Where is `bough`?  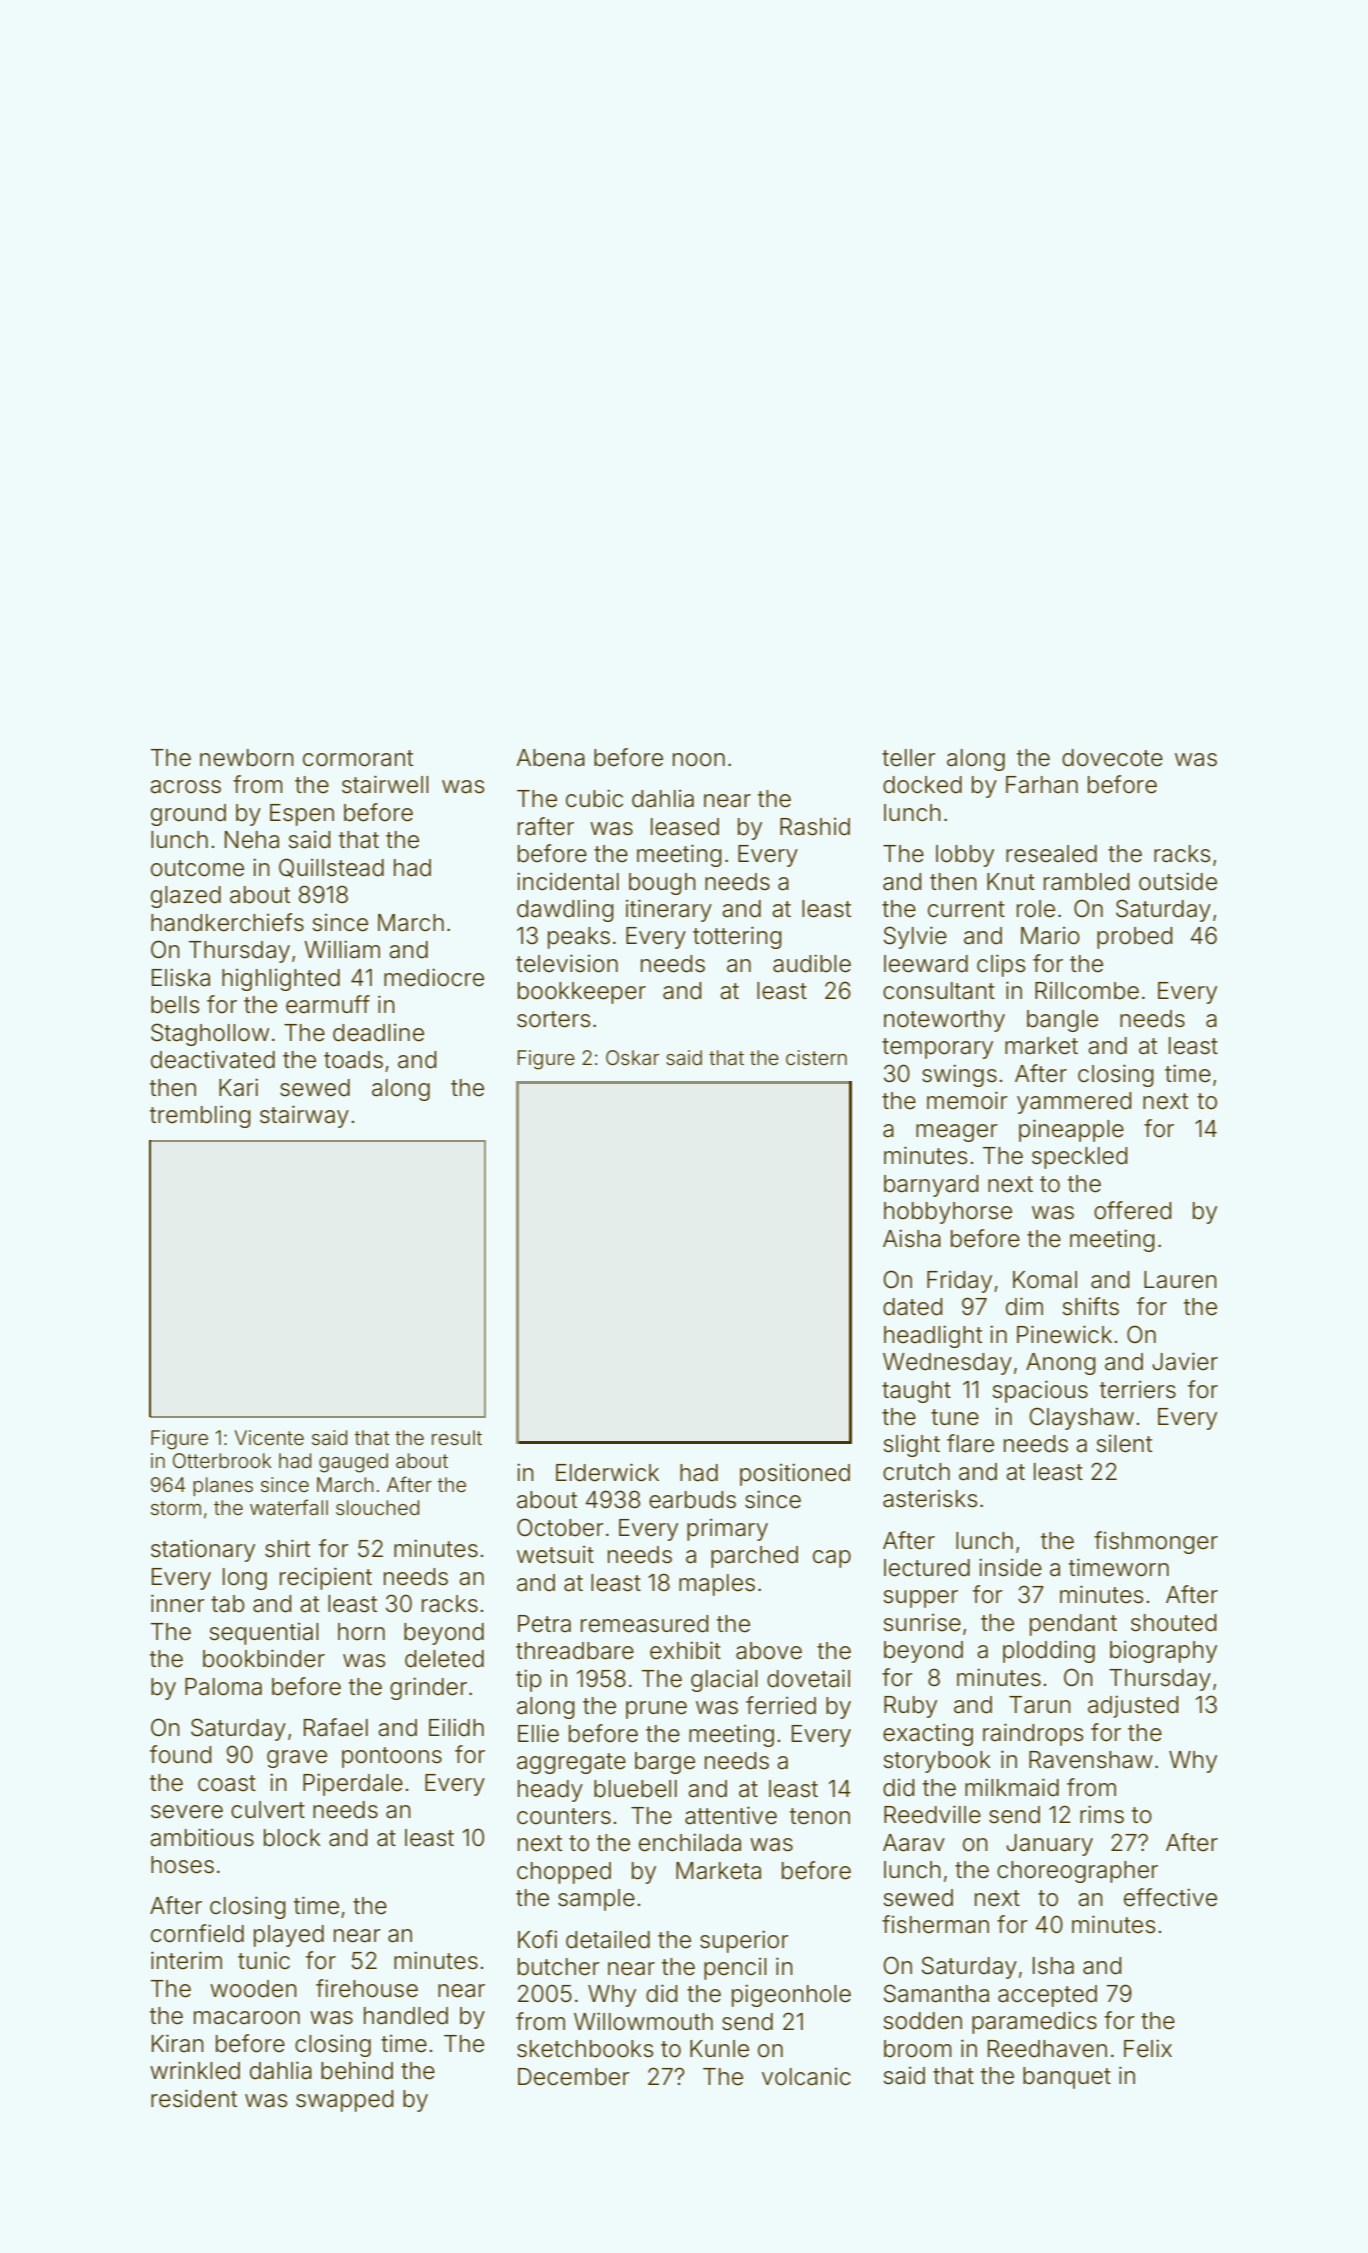 bough is located at coordinates (662, 884).
